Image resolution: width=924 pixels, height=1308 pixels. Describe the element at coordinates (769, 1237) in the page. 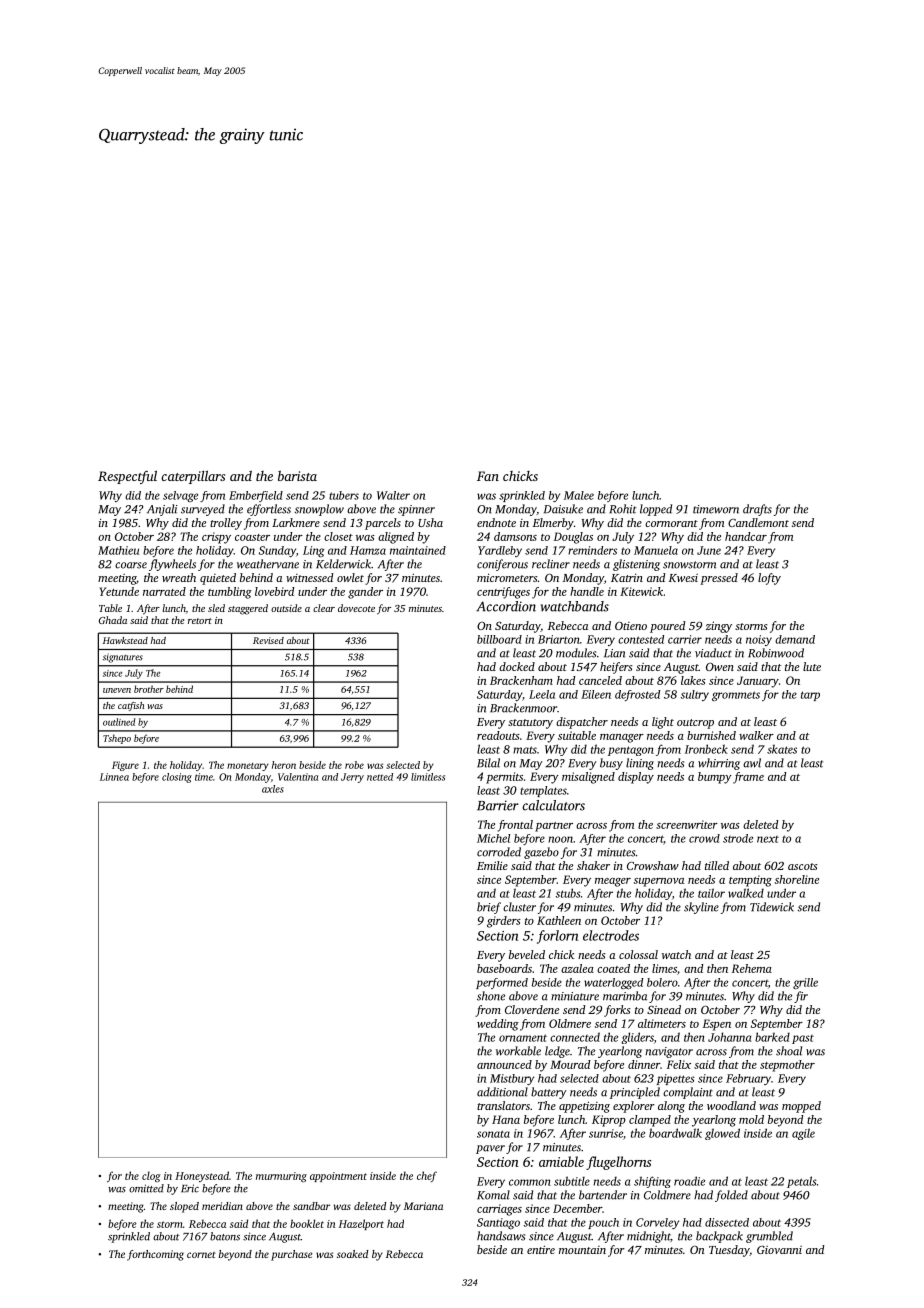

I see `grumbled` at that location.
